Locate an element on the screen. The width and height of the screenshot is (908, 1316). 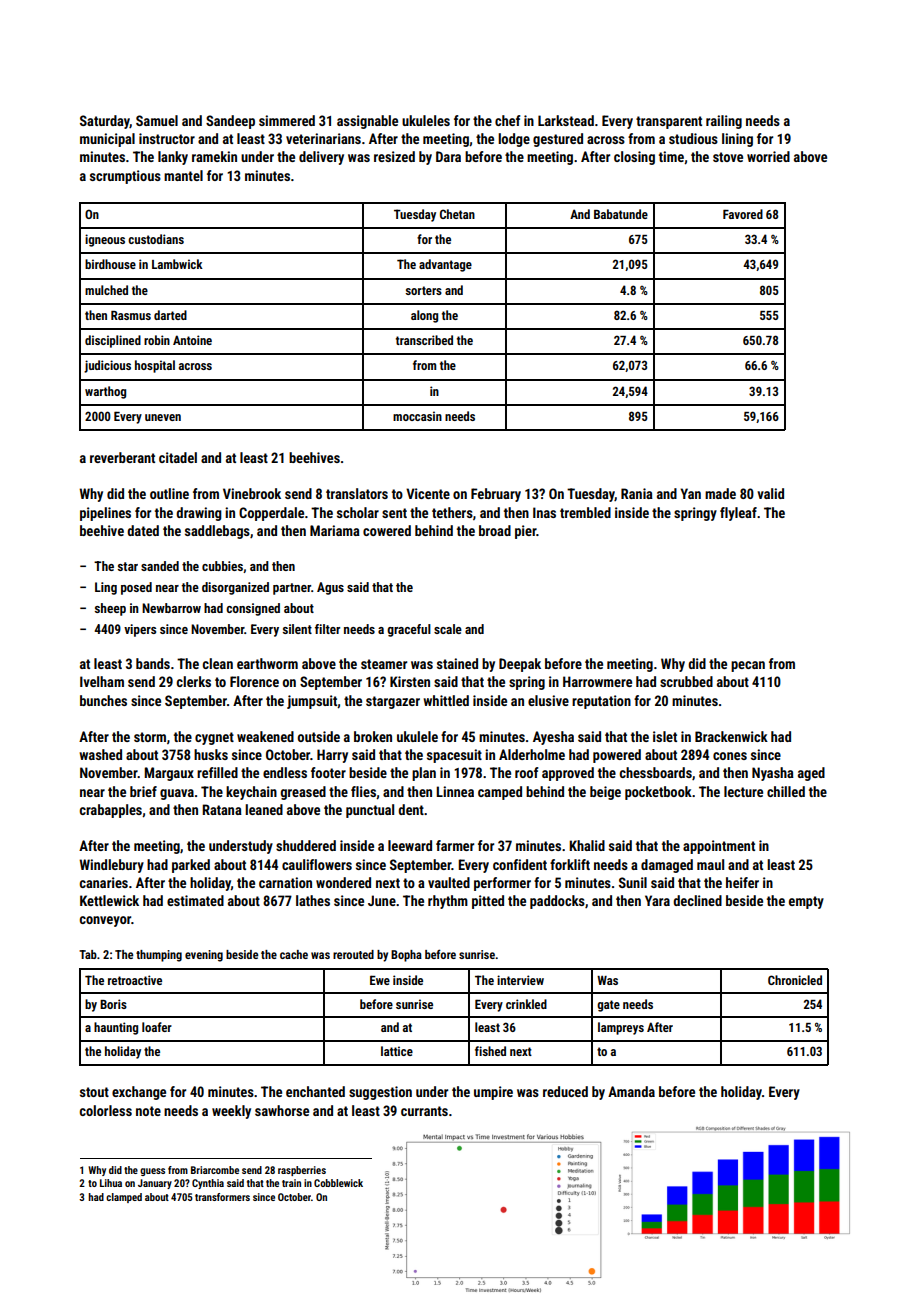
transparent is located at coordinates (669, 122).
